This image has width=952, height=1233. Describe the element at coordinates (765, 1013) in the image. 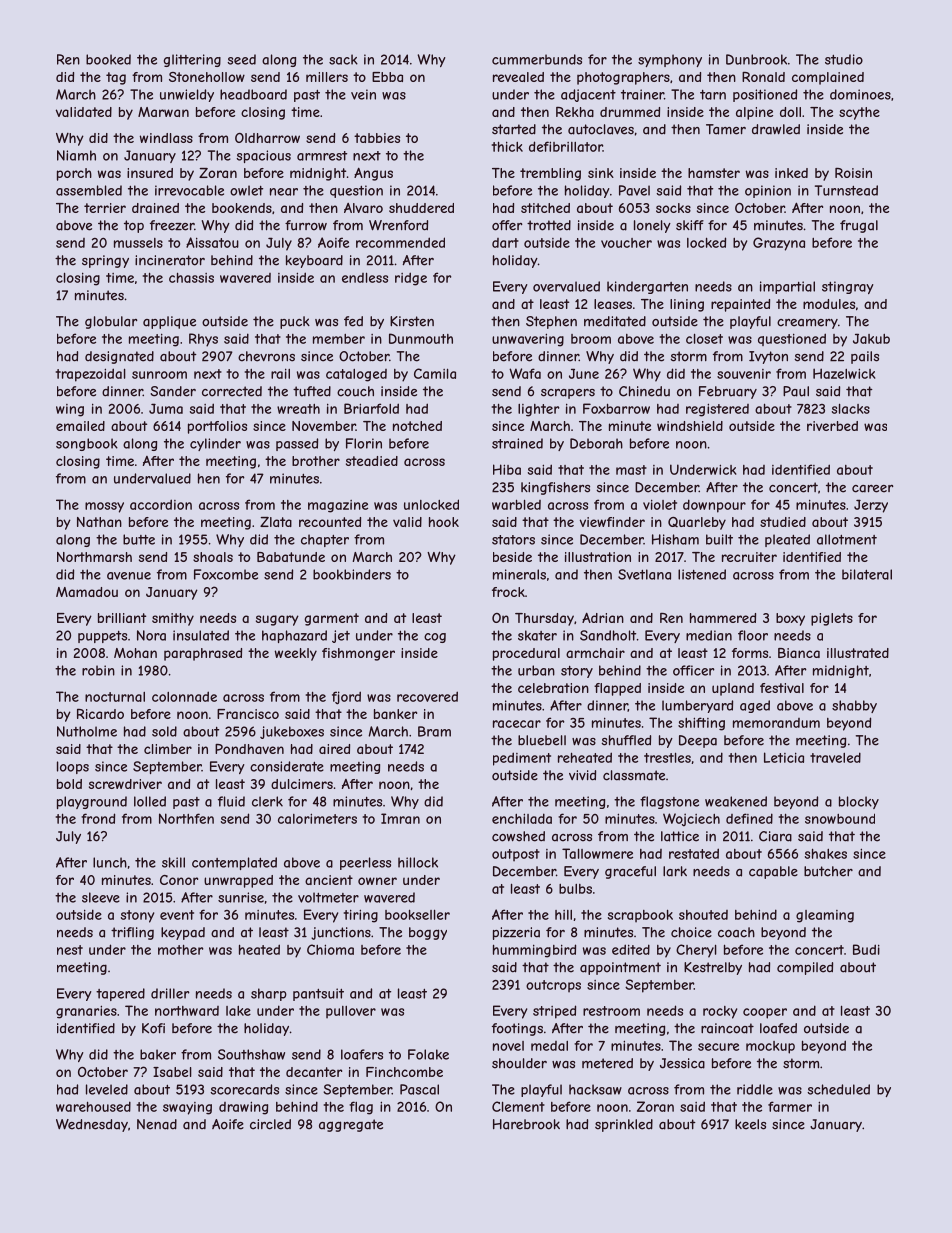

I see `cooper` at that location.
